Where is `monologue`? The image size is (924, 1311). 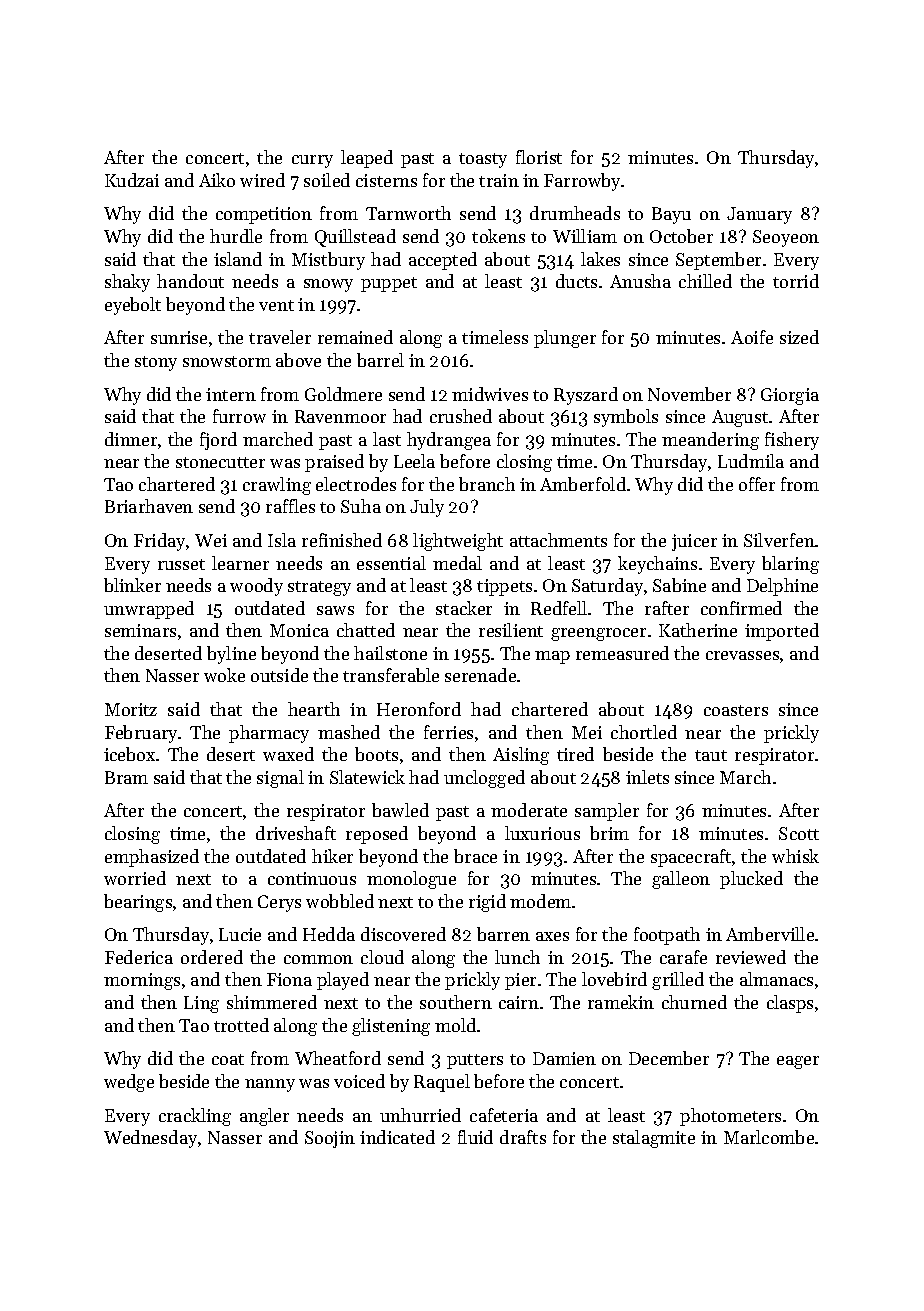
monologue is located at coordinates (411, 880).
